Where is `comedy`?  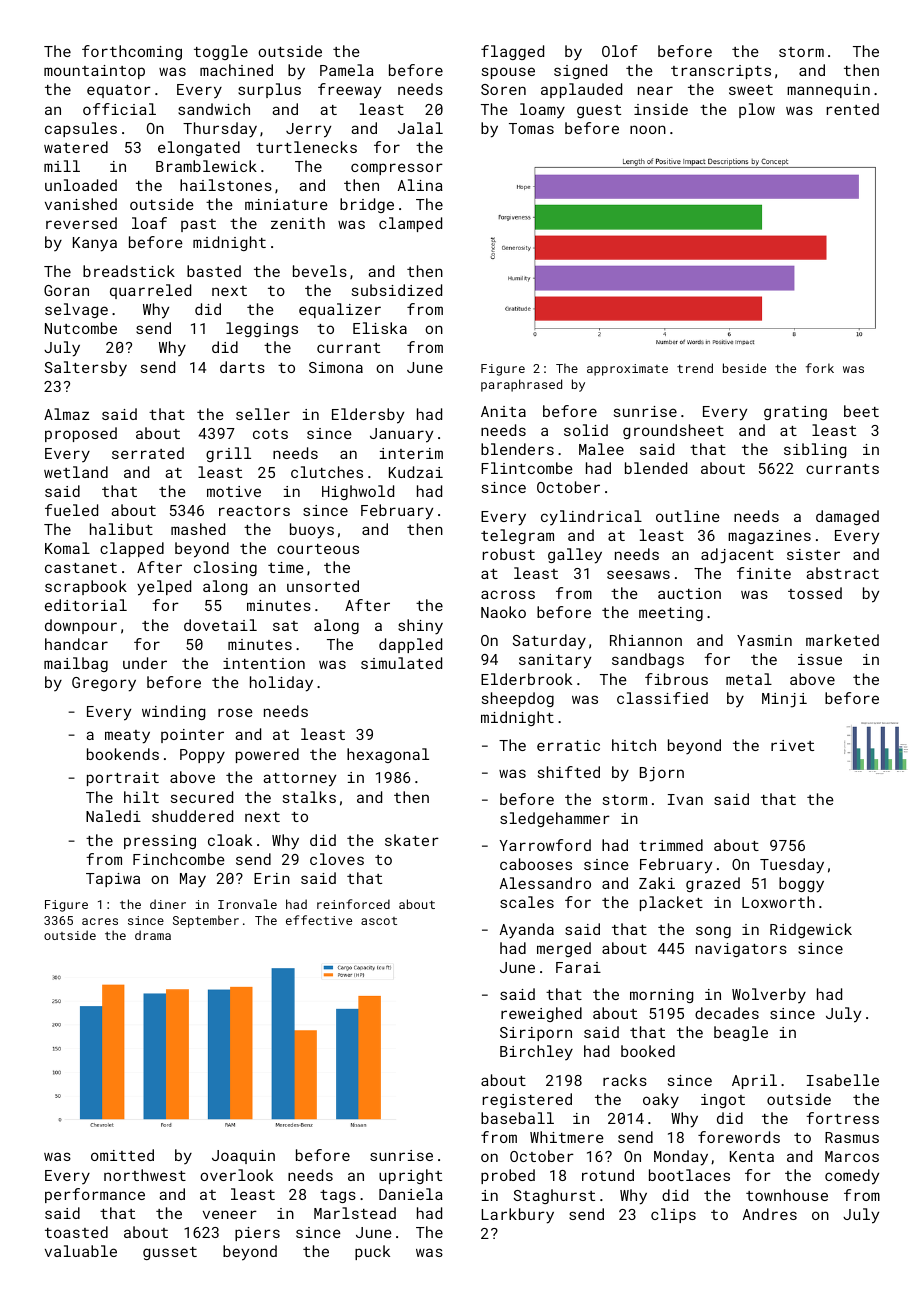
comedy is located at coordinates (852, 1177).
